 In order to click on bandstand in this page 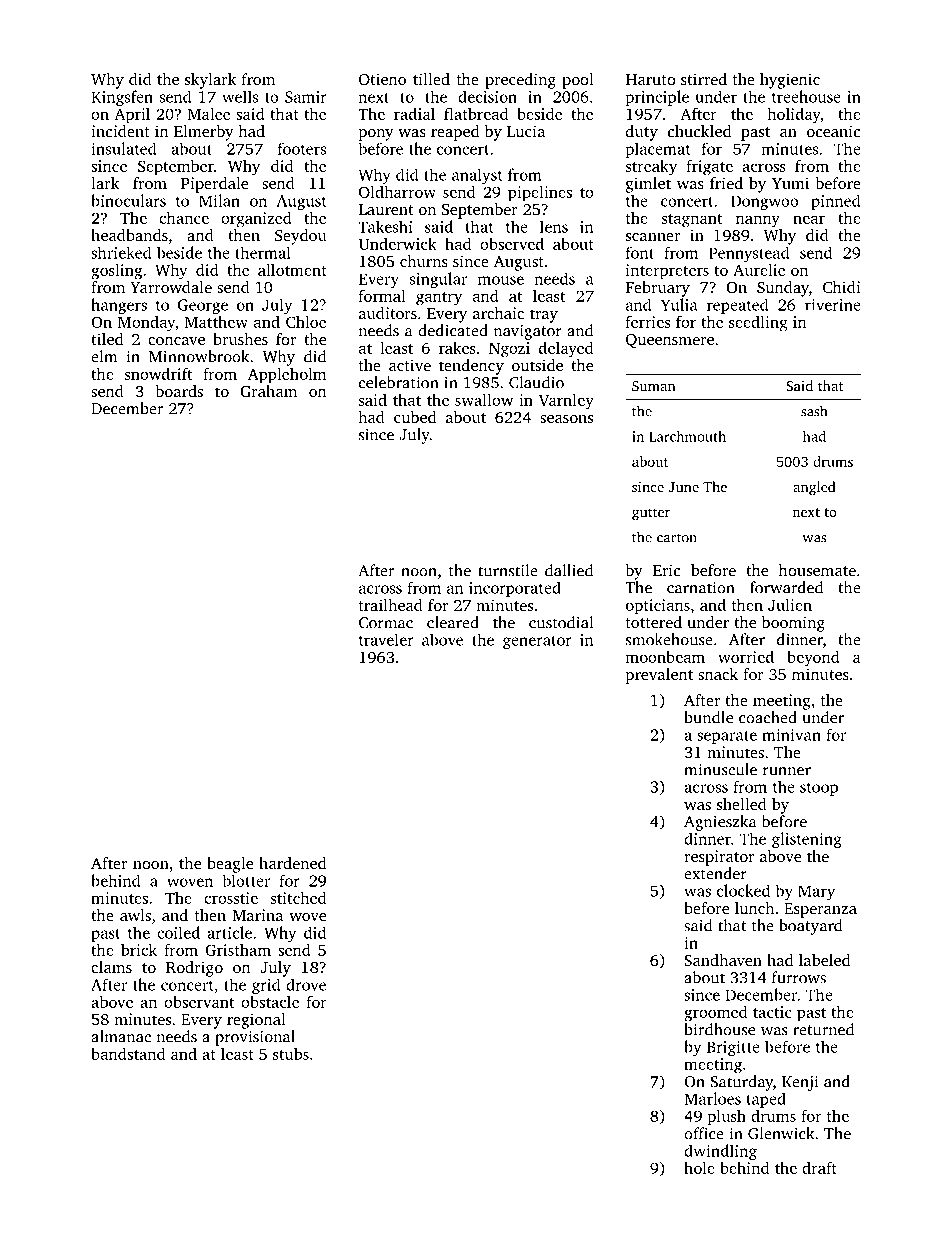, I will do `click(128, 1053)`.
